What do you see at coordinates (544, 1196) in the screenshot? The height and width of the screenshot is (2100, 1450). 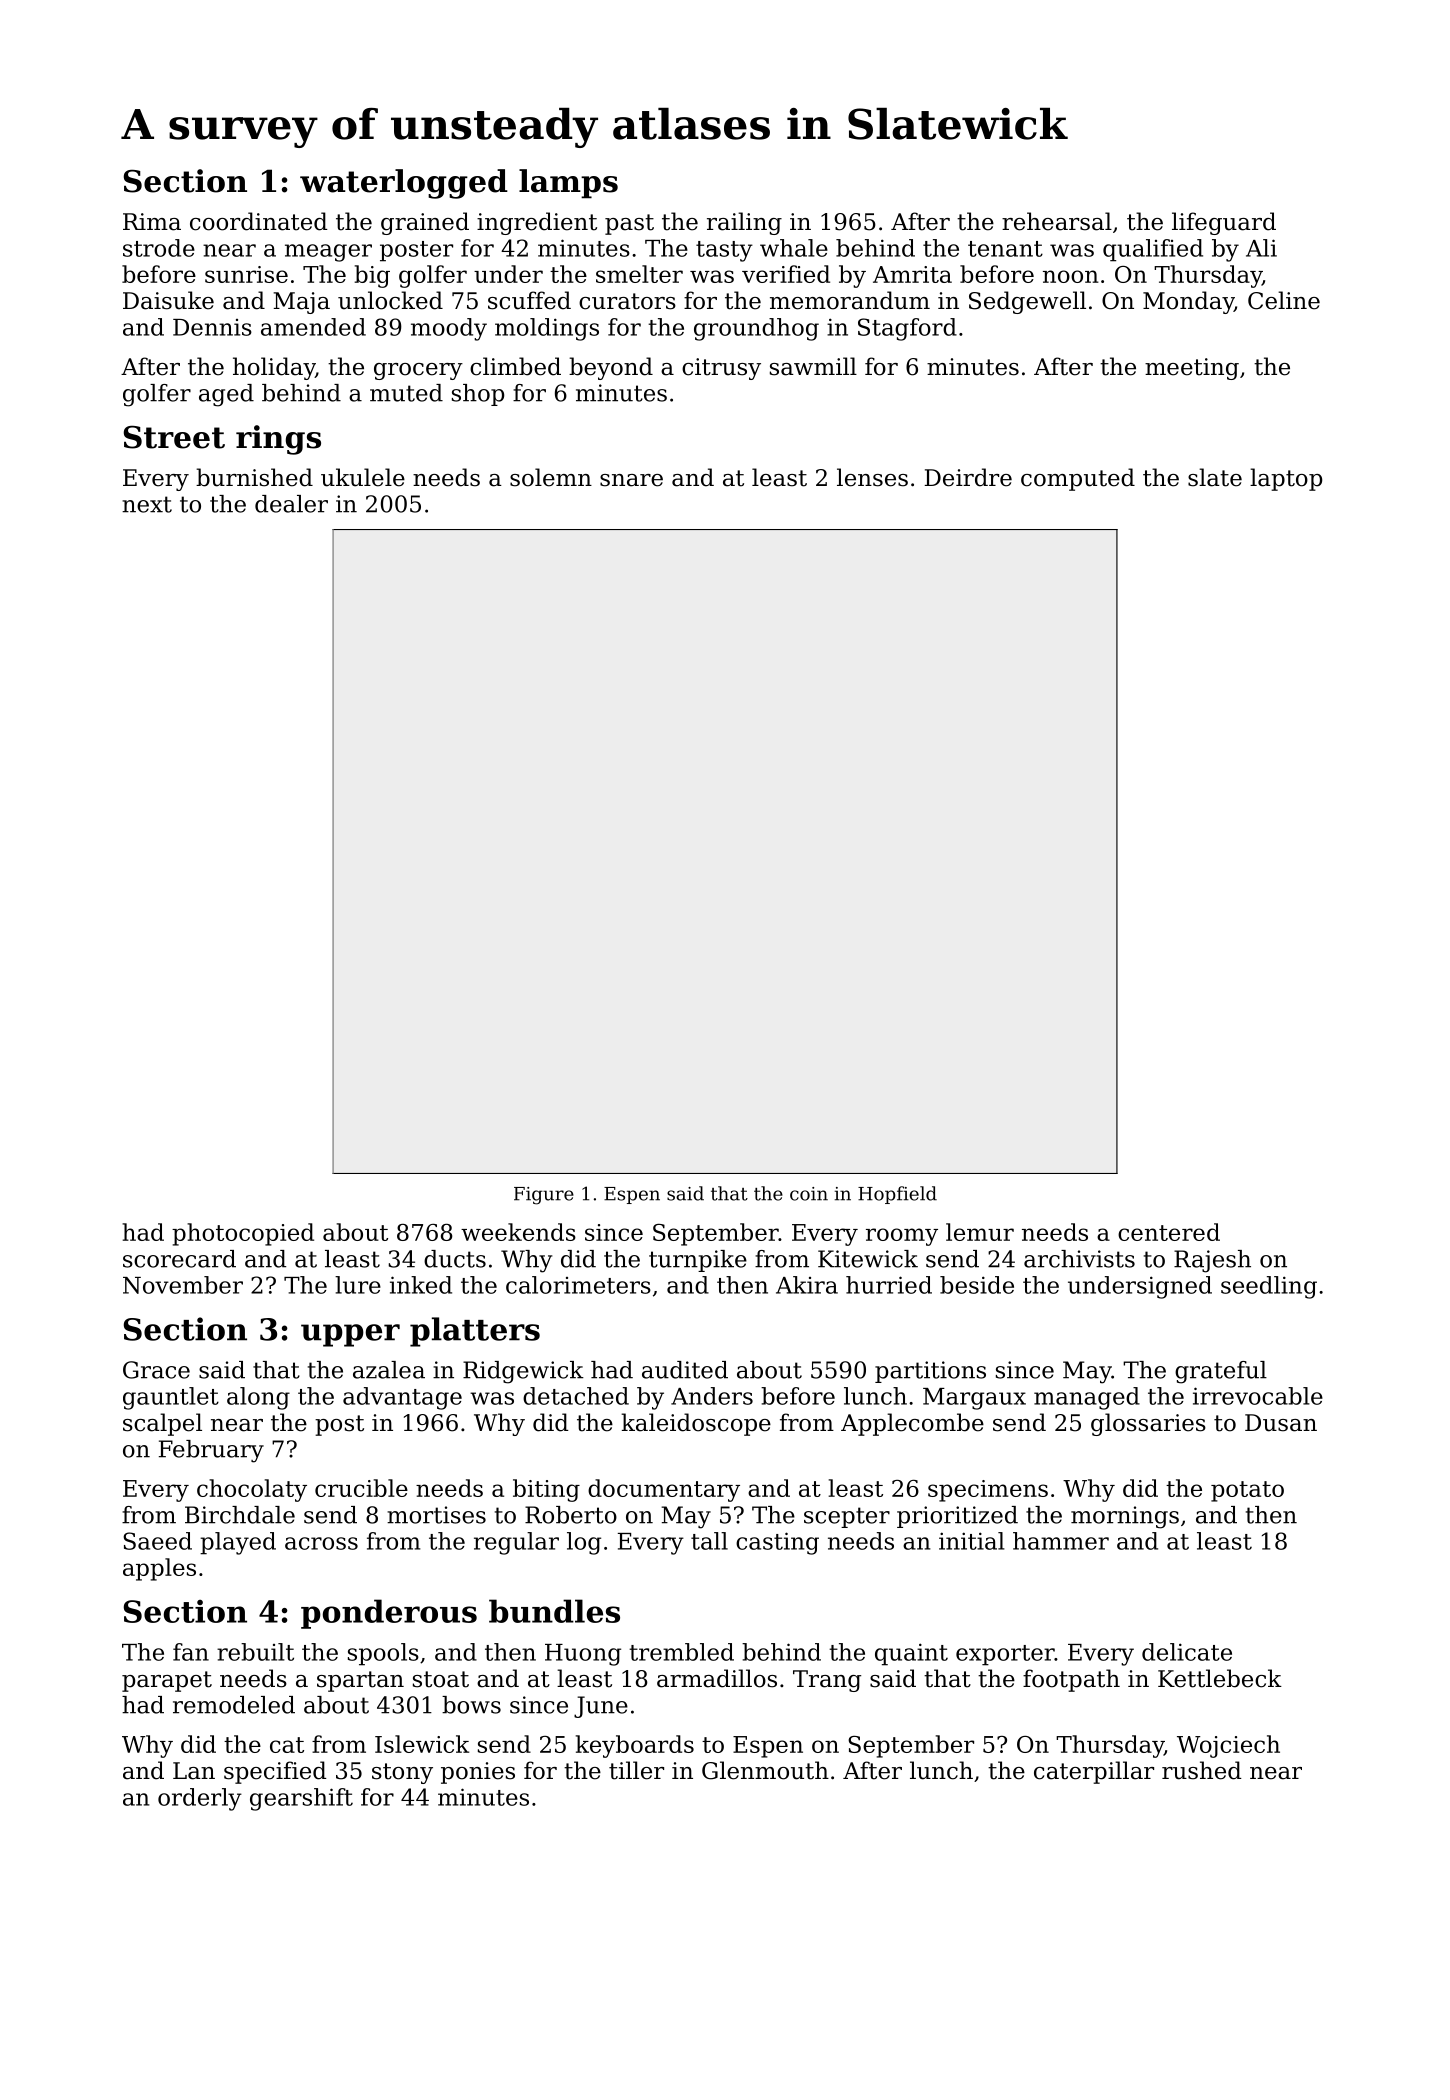 I see `Figure` at bounding box center [544, 1196].
